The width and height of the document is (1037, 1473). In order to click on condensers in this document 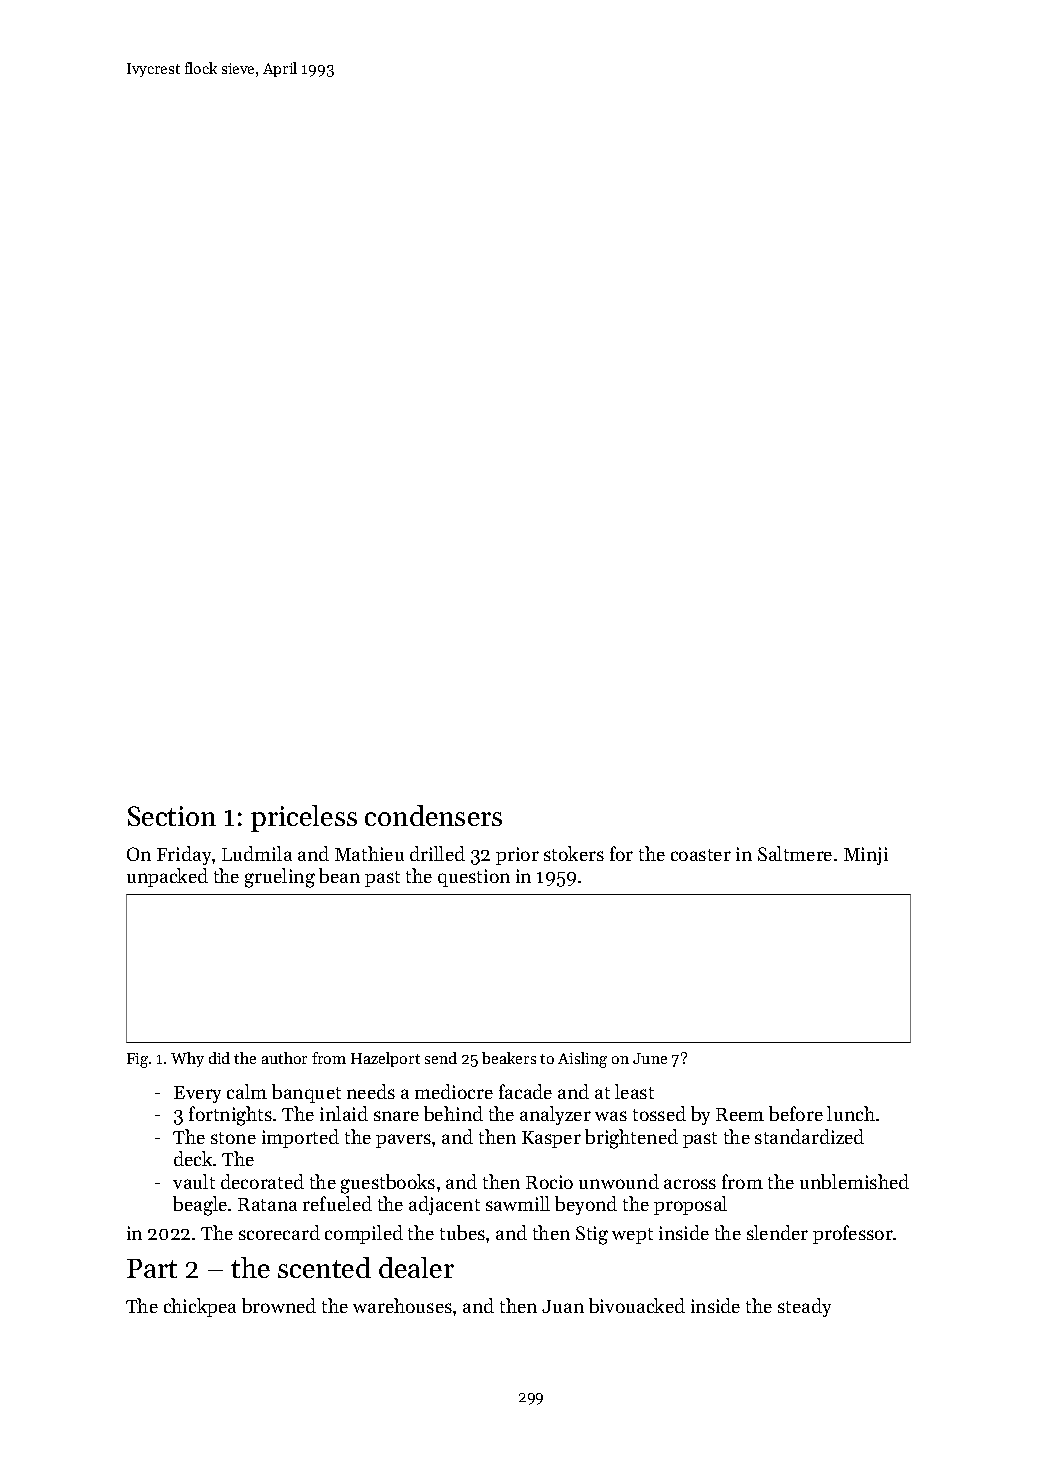, I will do `click(433, 815)`.
